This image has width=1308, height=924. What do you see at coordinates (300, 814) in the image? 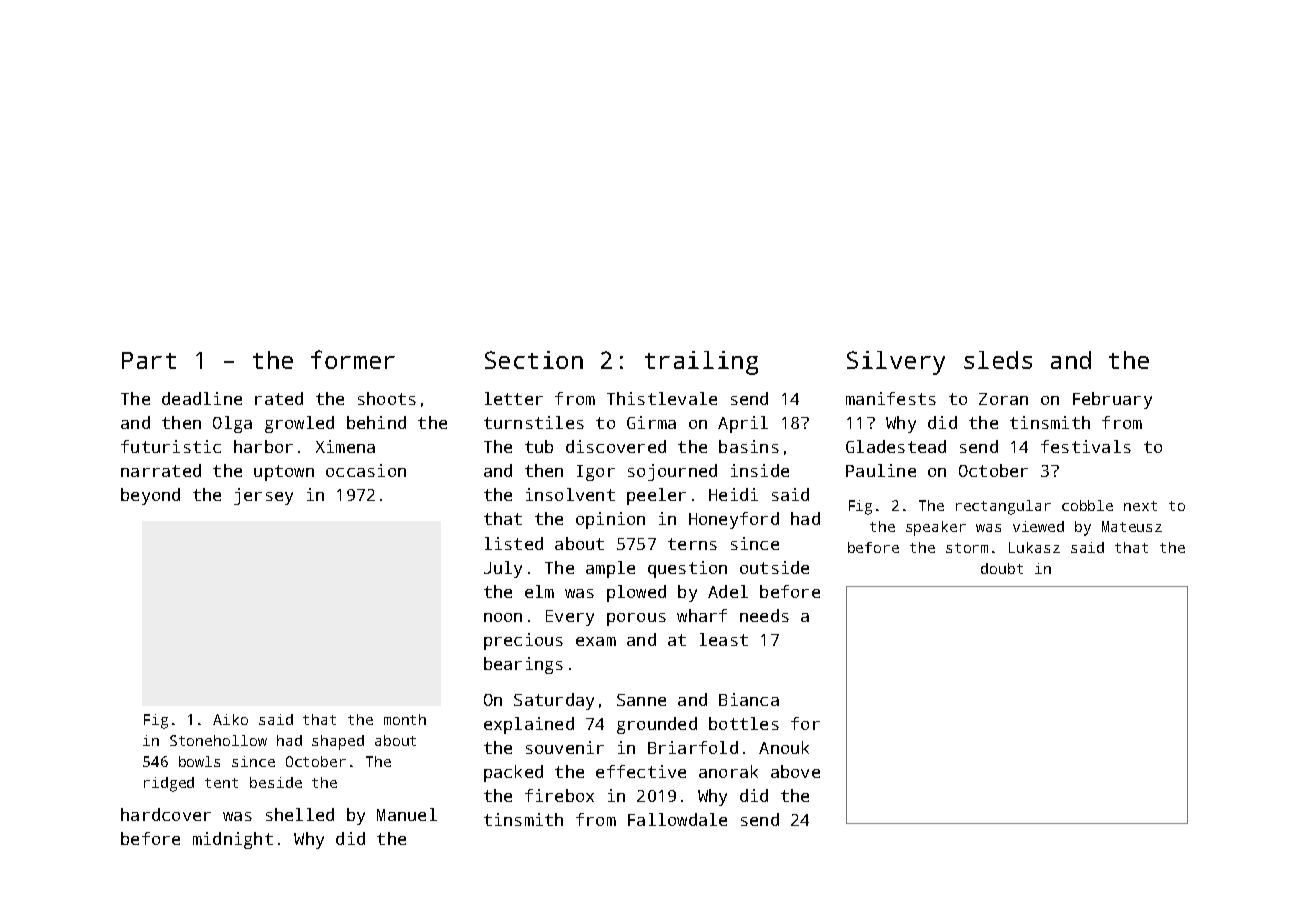
I see `shelled` at bounding box center [300, 814].
